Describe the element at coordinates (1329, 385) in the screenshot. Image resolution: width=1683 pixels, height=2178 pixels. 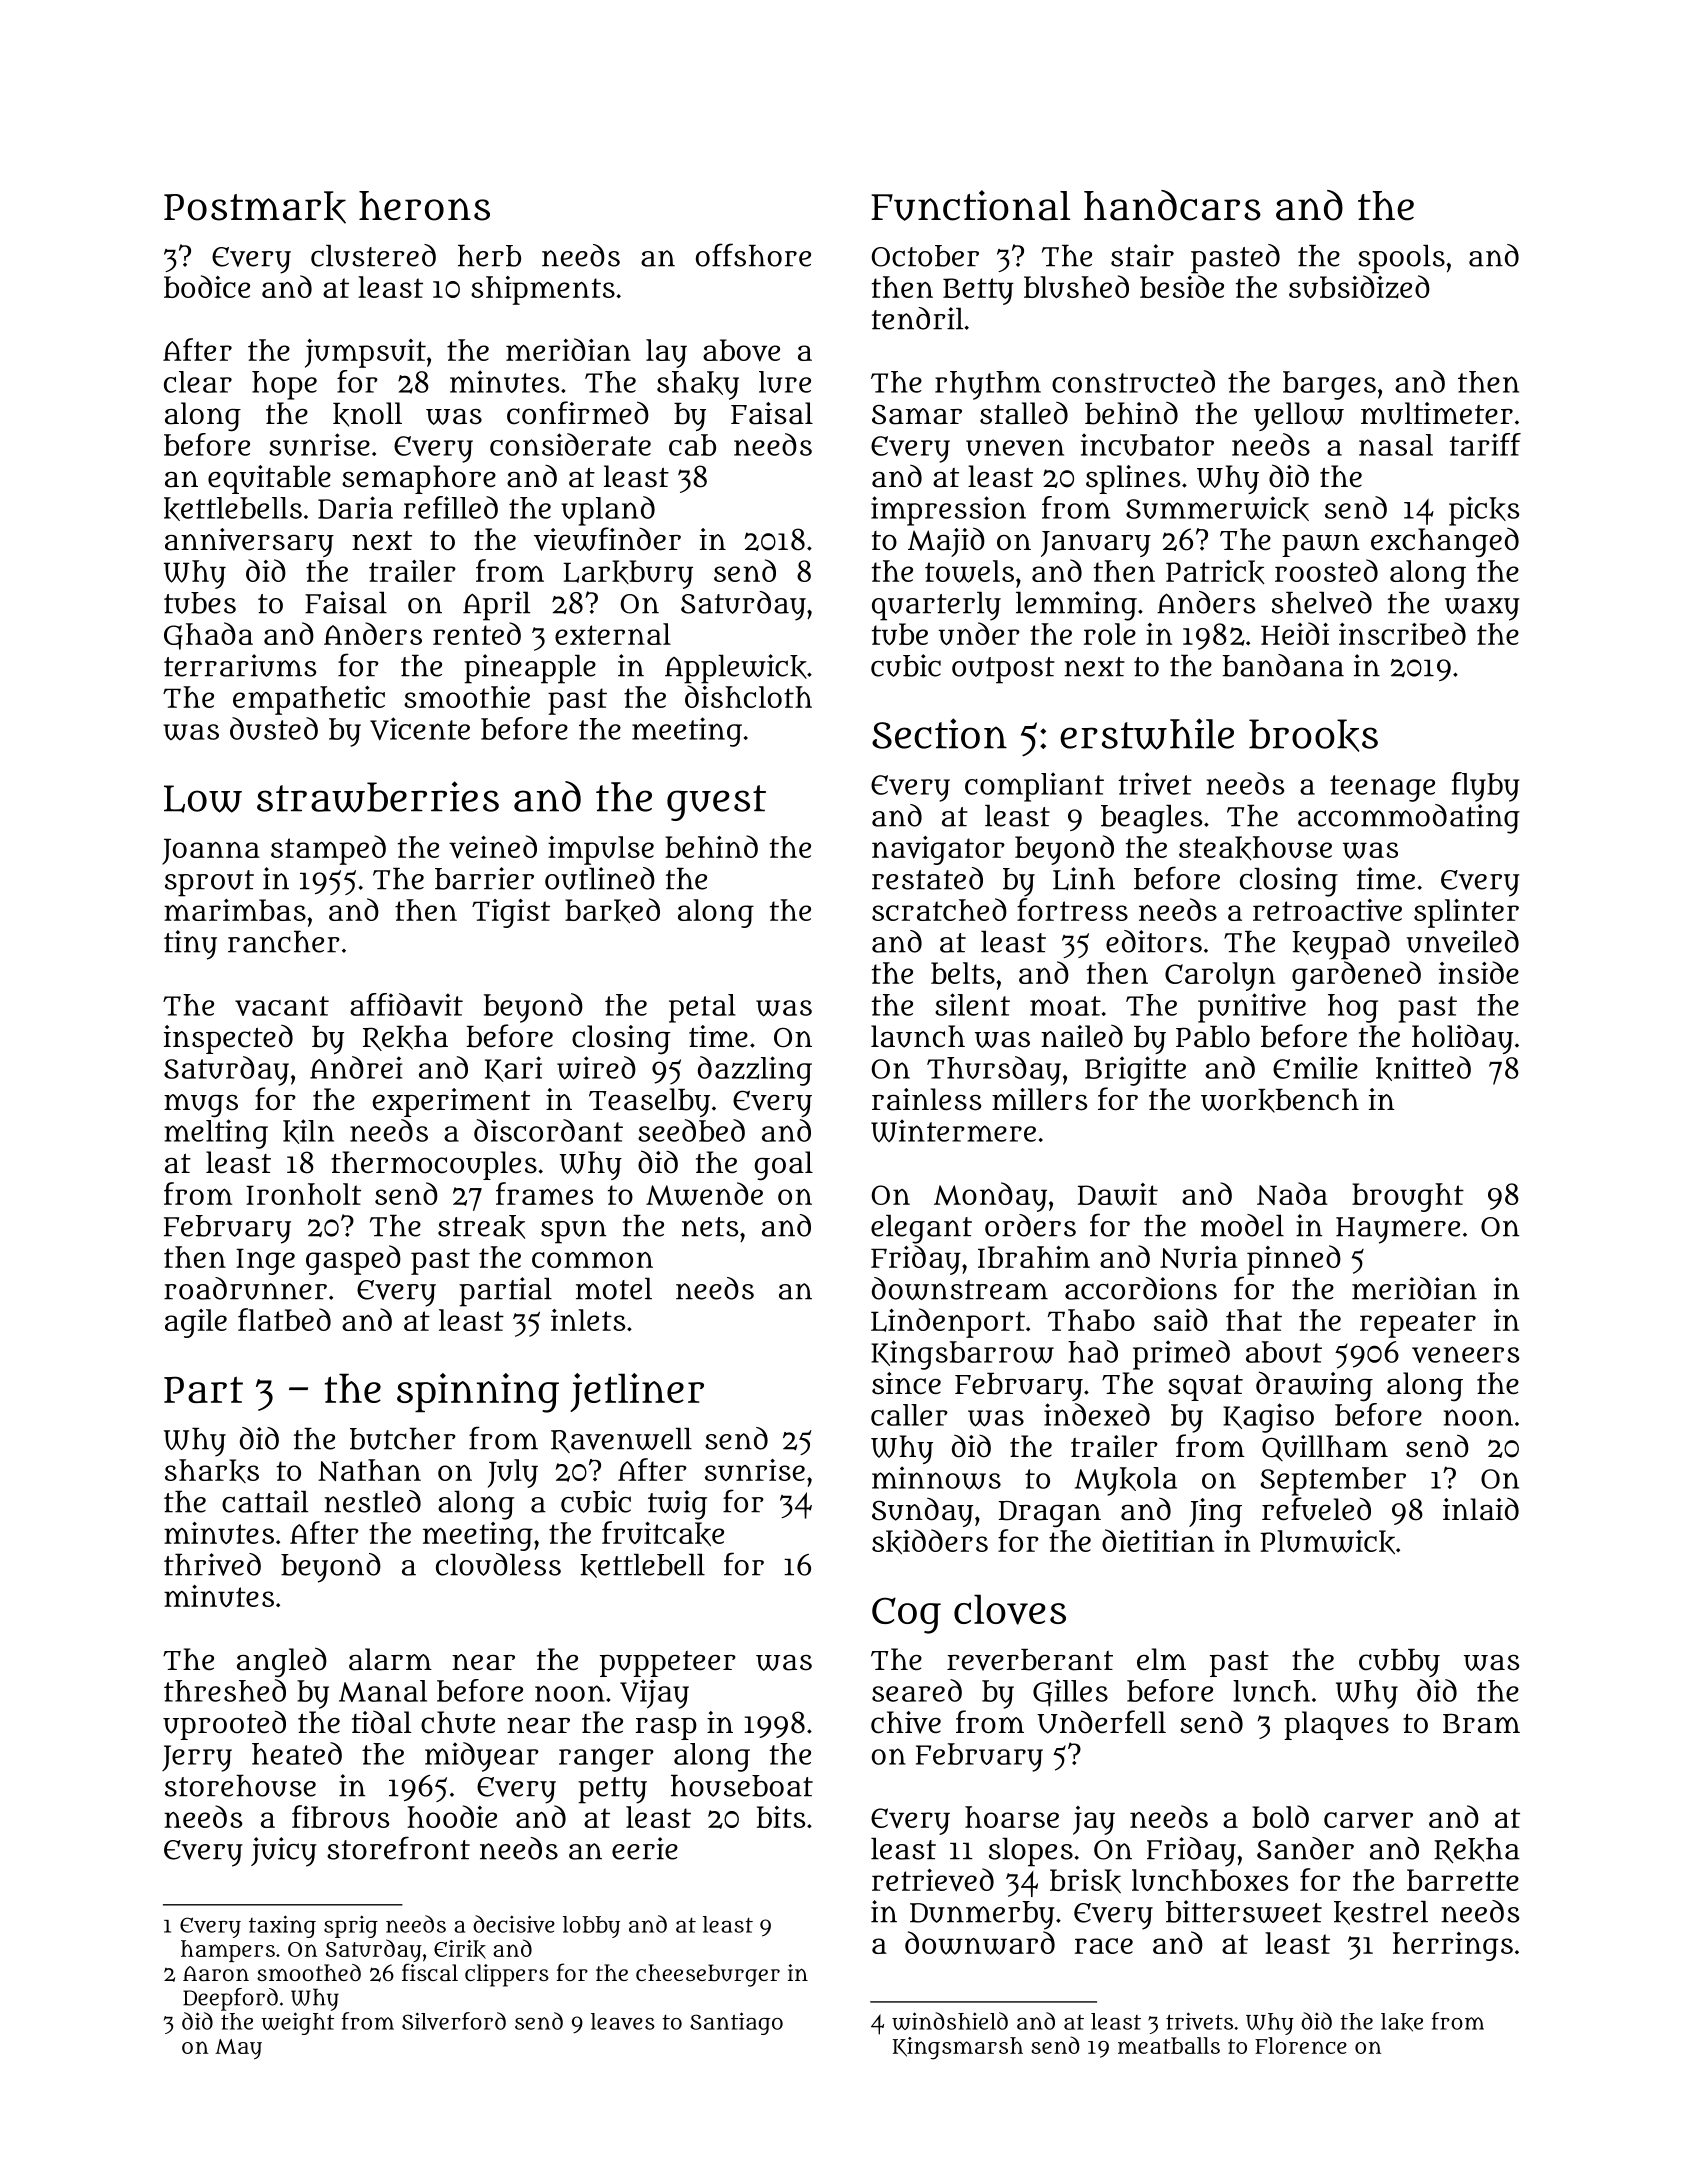
I see `barges` at that location.
